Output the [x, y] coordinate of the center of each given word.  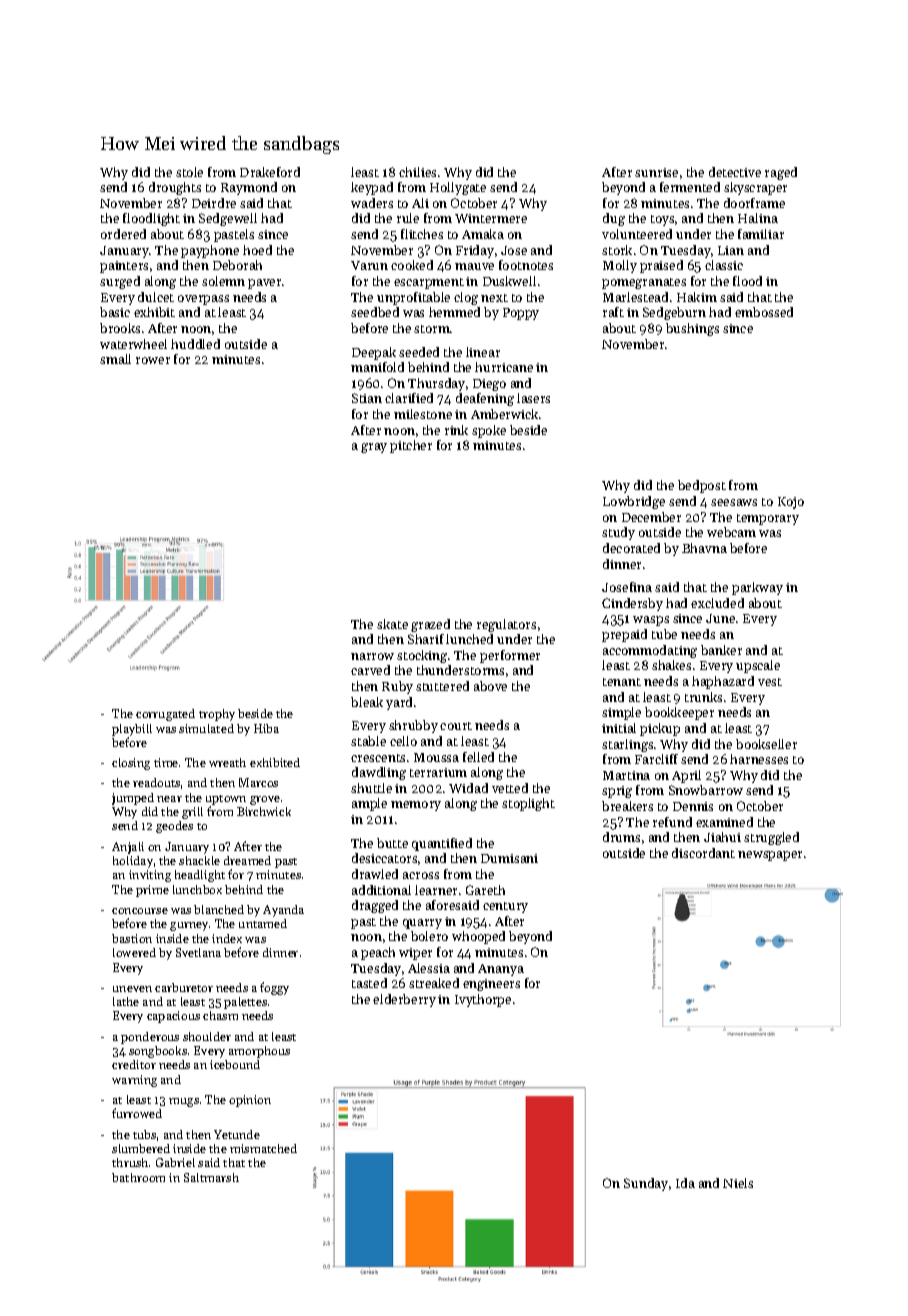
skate [392, 624]
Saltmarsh [211, 1177]
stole [189, 172]
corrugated [165, 715]
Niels [738, 1183]
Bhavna [704, 548]
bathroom [138, 1177]
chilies [417, 172]
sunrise [656, 172]
